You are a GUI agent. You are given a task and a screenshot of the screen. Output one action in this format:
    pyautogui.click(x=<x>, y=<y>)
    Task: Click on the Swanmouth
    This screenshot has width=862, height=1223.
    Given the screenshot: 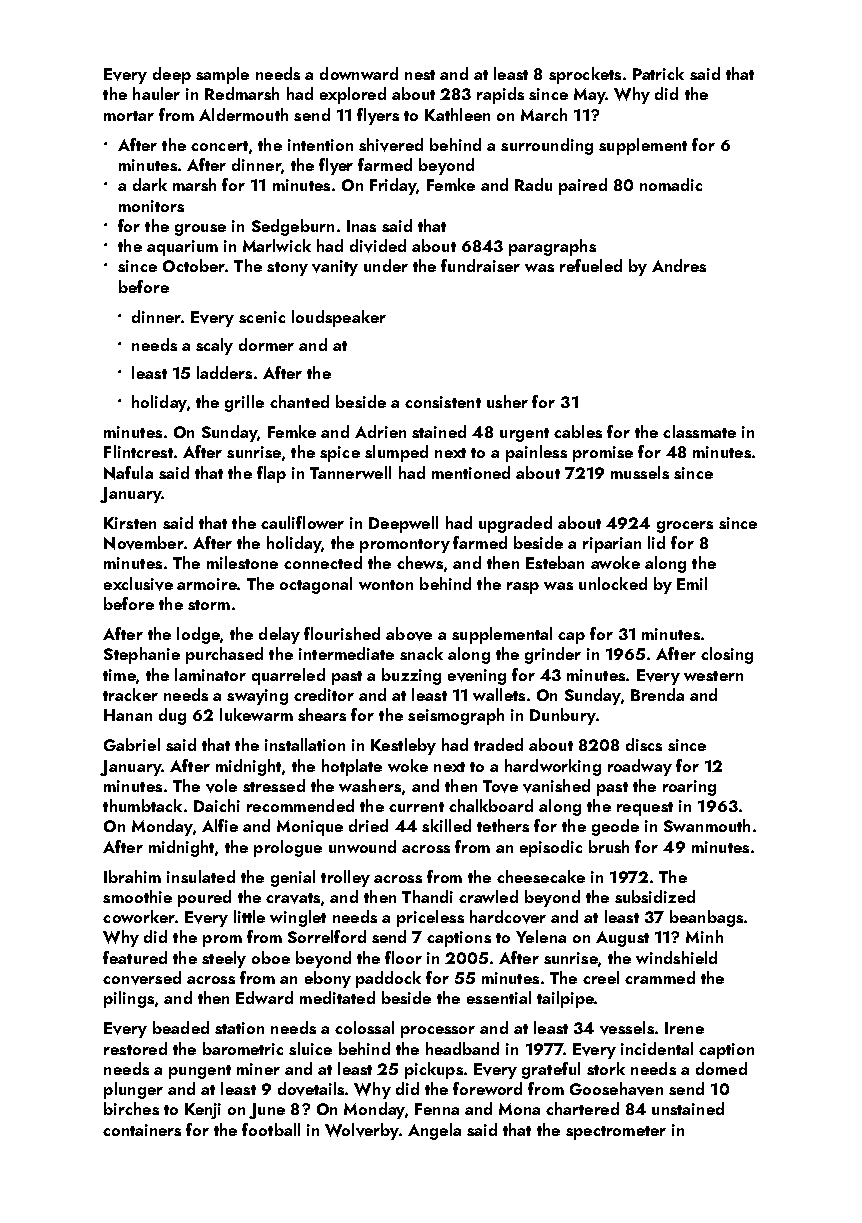 What is the action you would take?
    pyautogui.click(x=707, y=825)
